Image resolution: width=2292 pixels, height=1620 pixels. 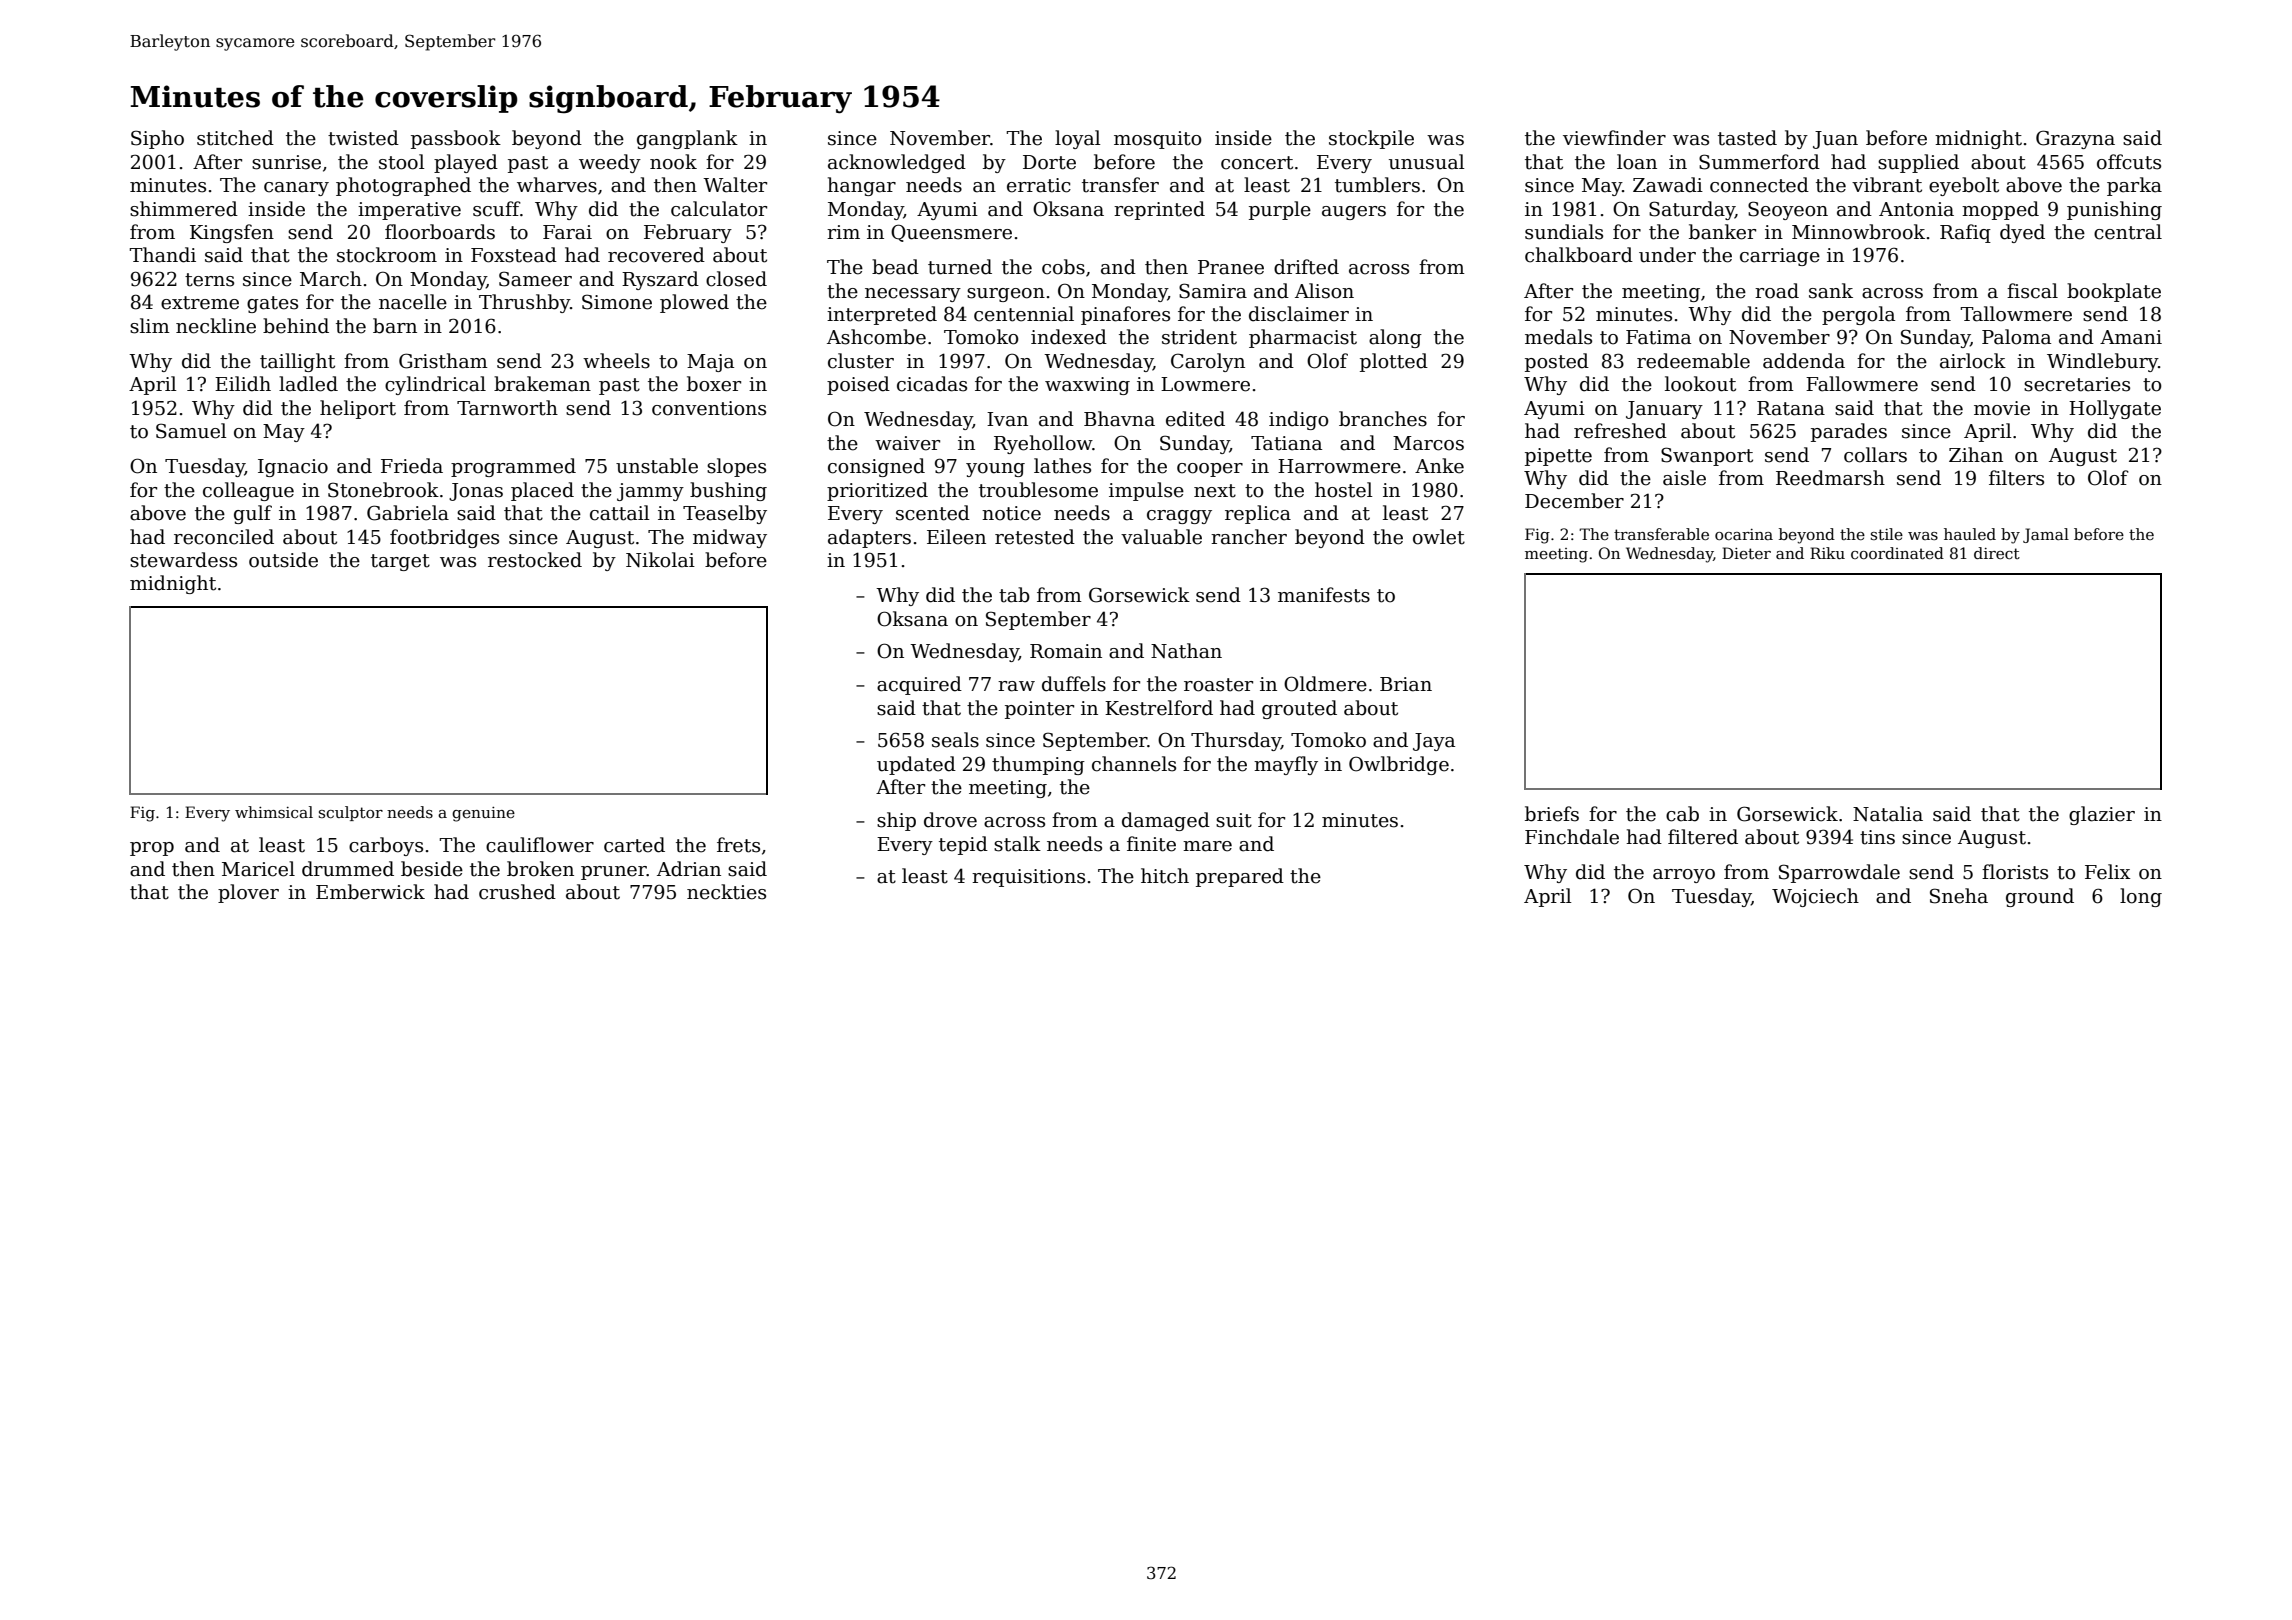 What do you see at coordinates (1007, 419) in the screenshot?
I see `Ivan` at bounding box center [1007, 419].
